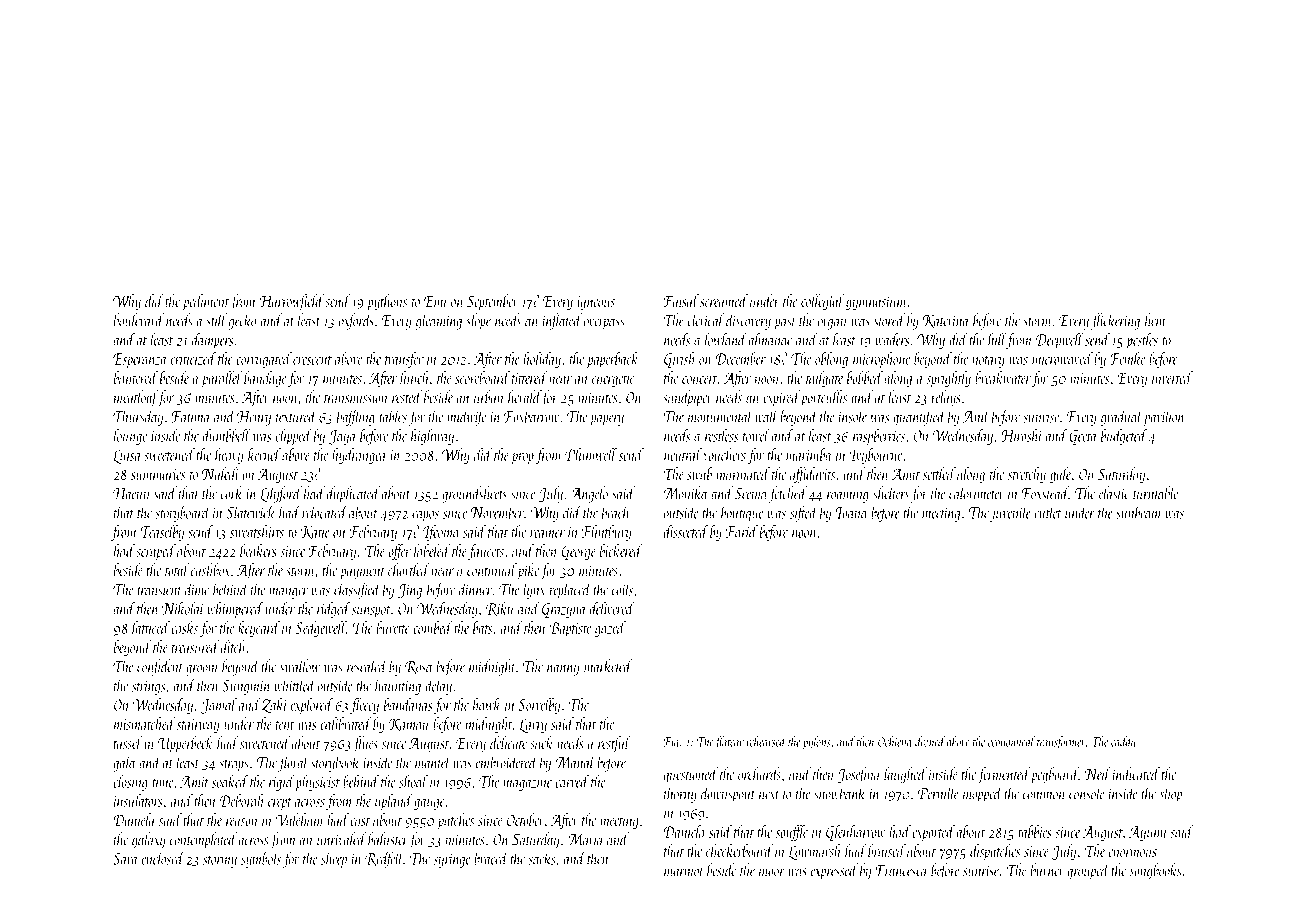  Describe the element at coordinates (930, 741) in the screenshot. I see `droned` at that location.
